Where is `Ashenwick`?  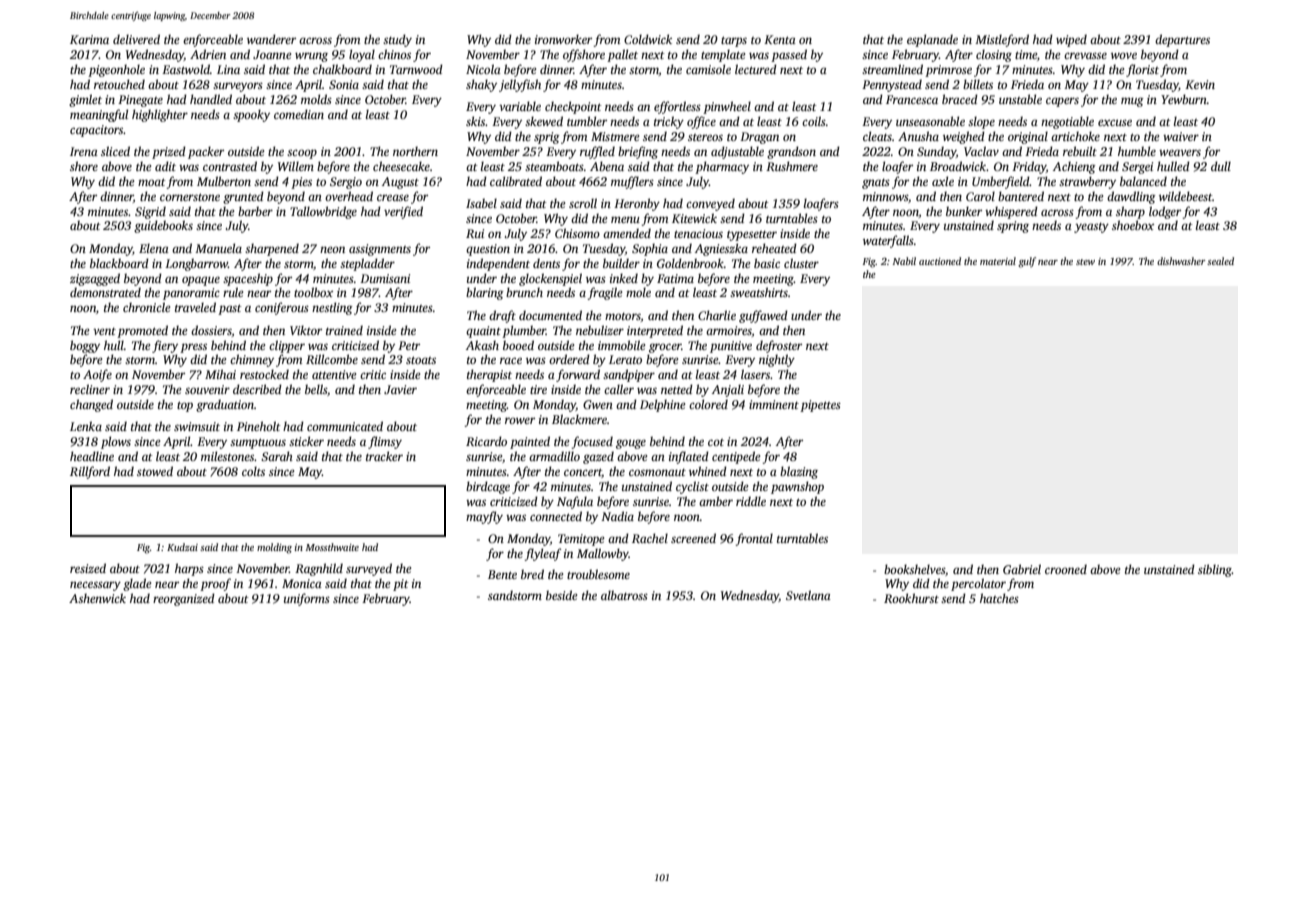 Ashenwick is located at coordinates (97, 598).
